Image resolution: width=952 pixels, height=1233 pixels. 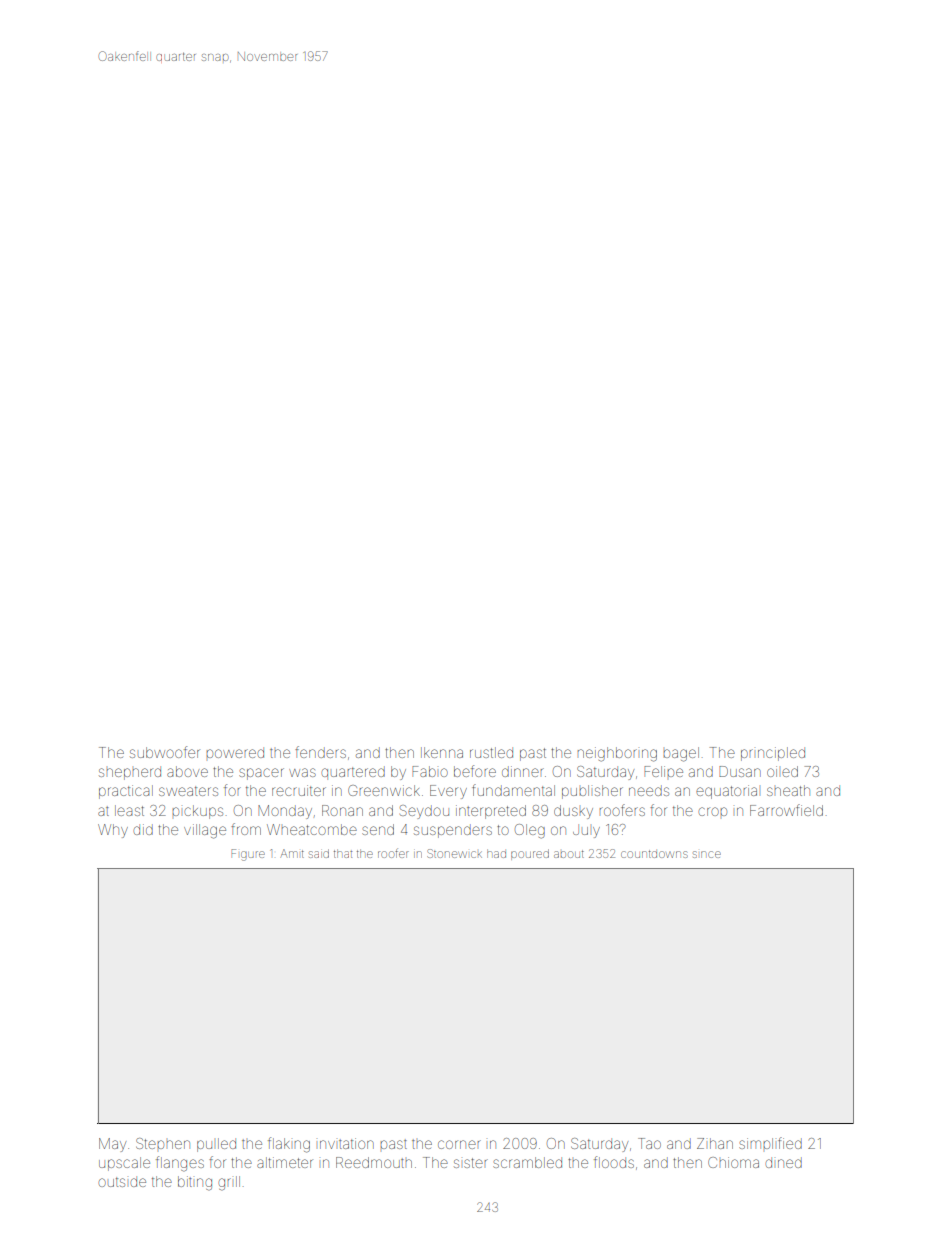 I want to click on floods, so click(x=614, y=1162).
